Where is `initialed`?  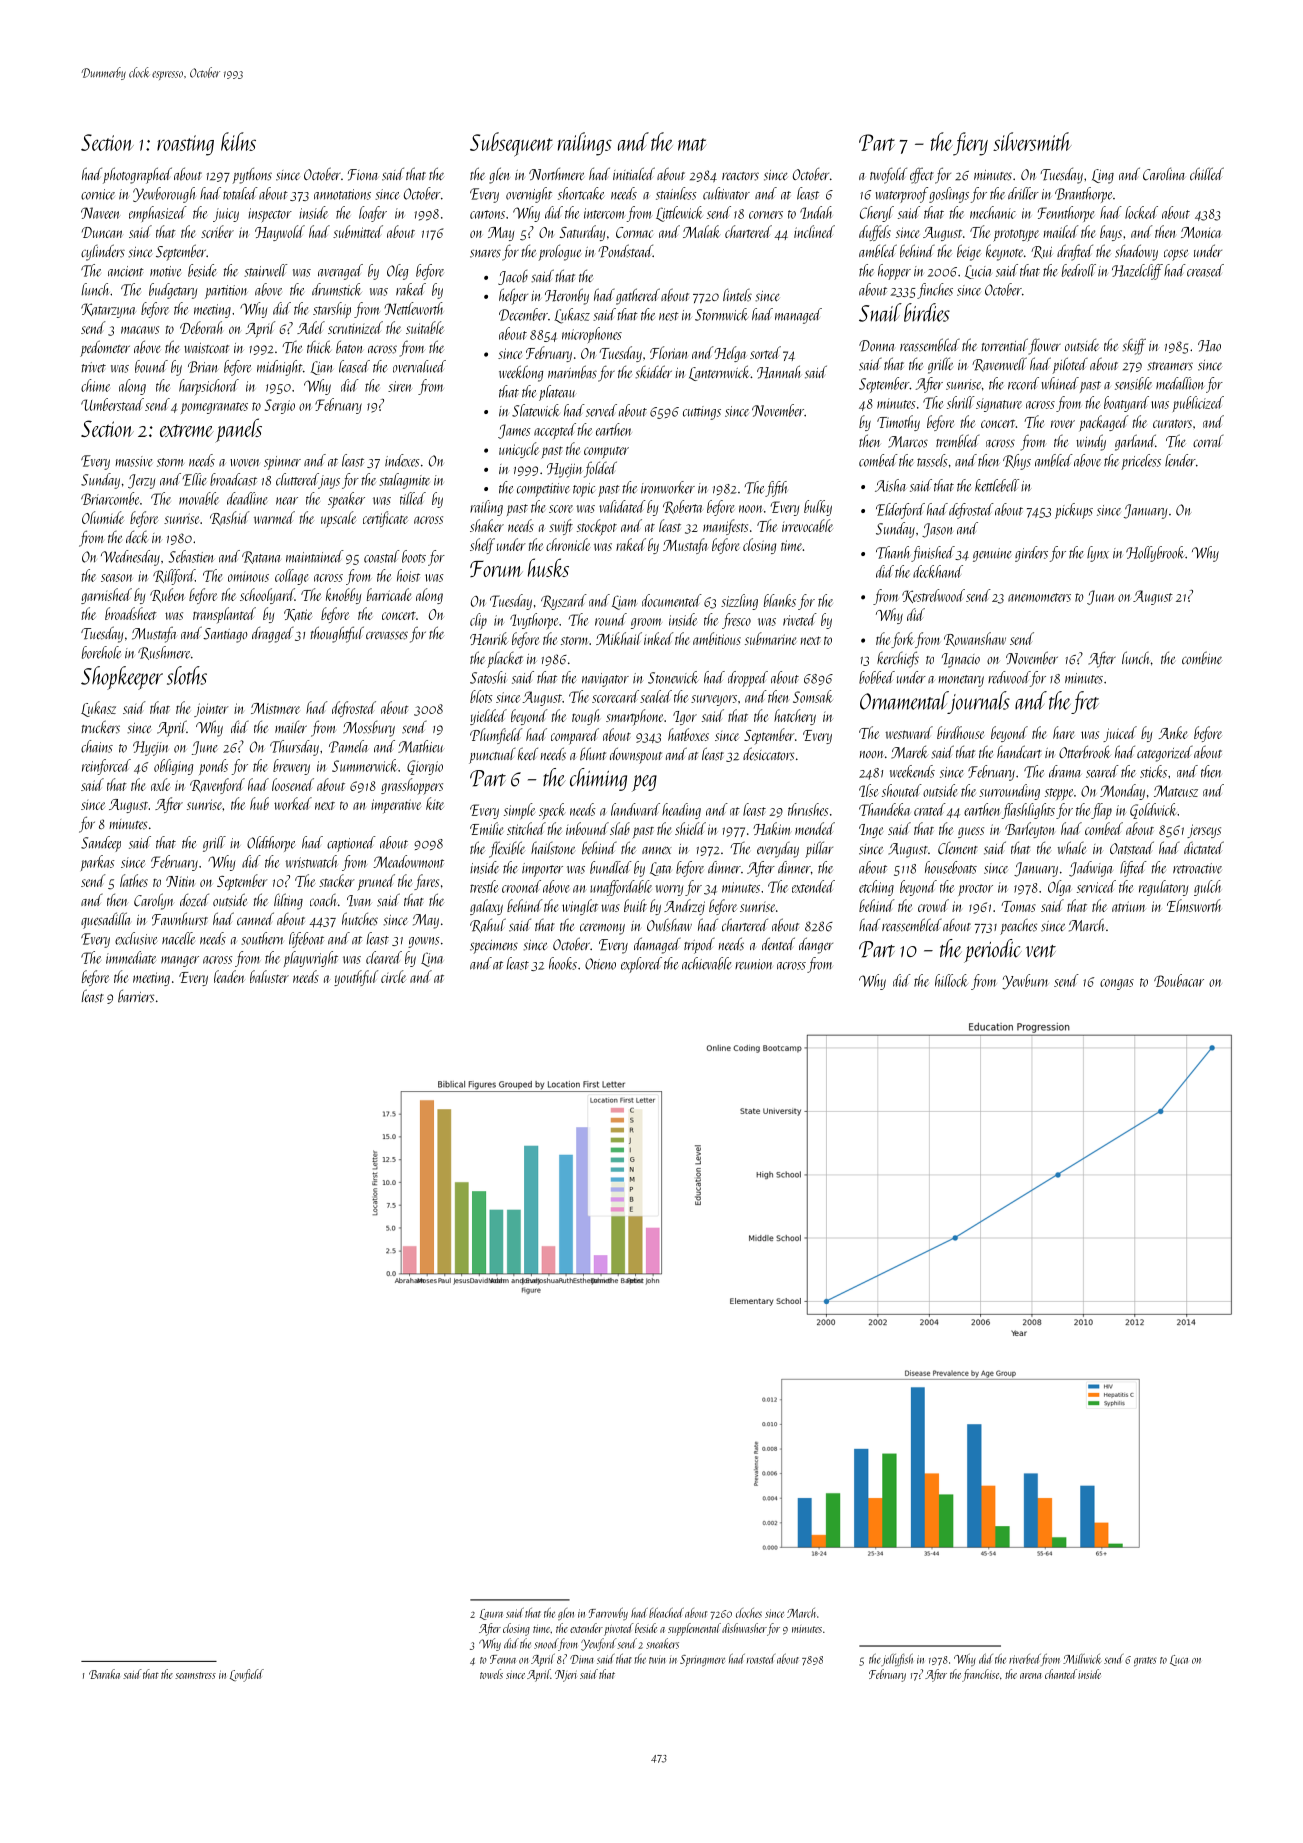
initialed is located at coordinates (634, 173).
